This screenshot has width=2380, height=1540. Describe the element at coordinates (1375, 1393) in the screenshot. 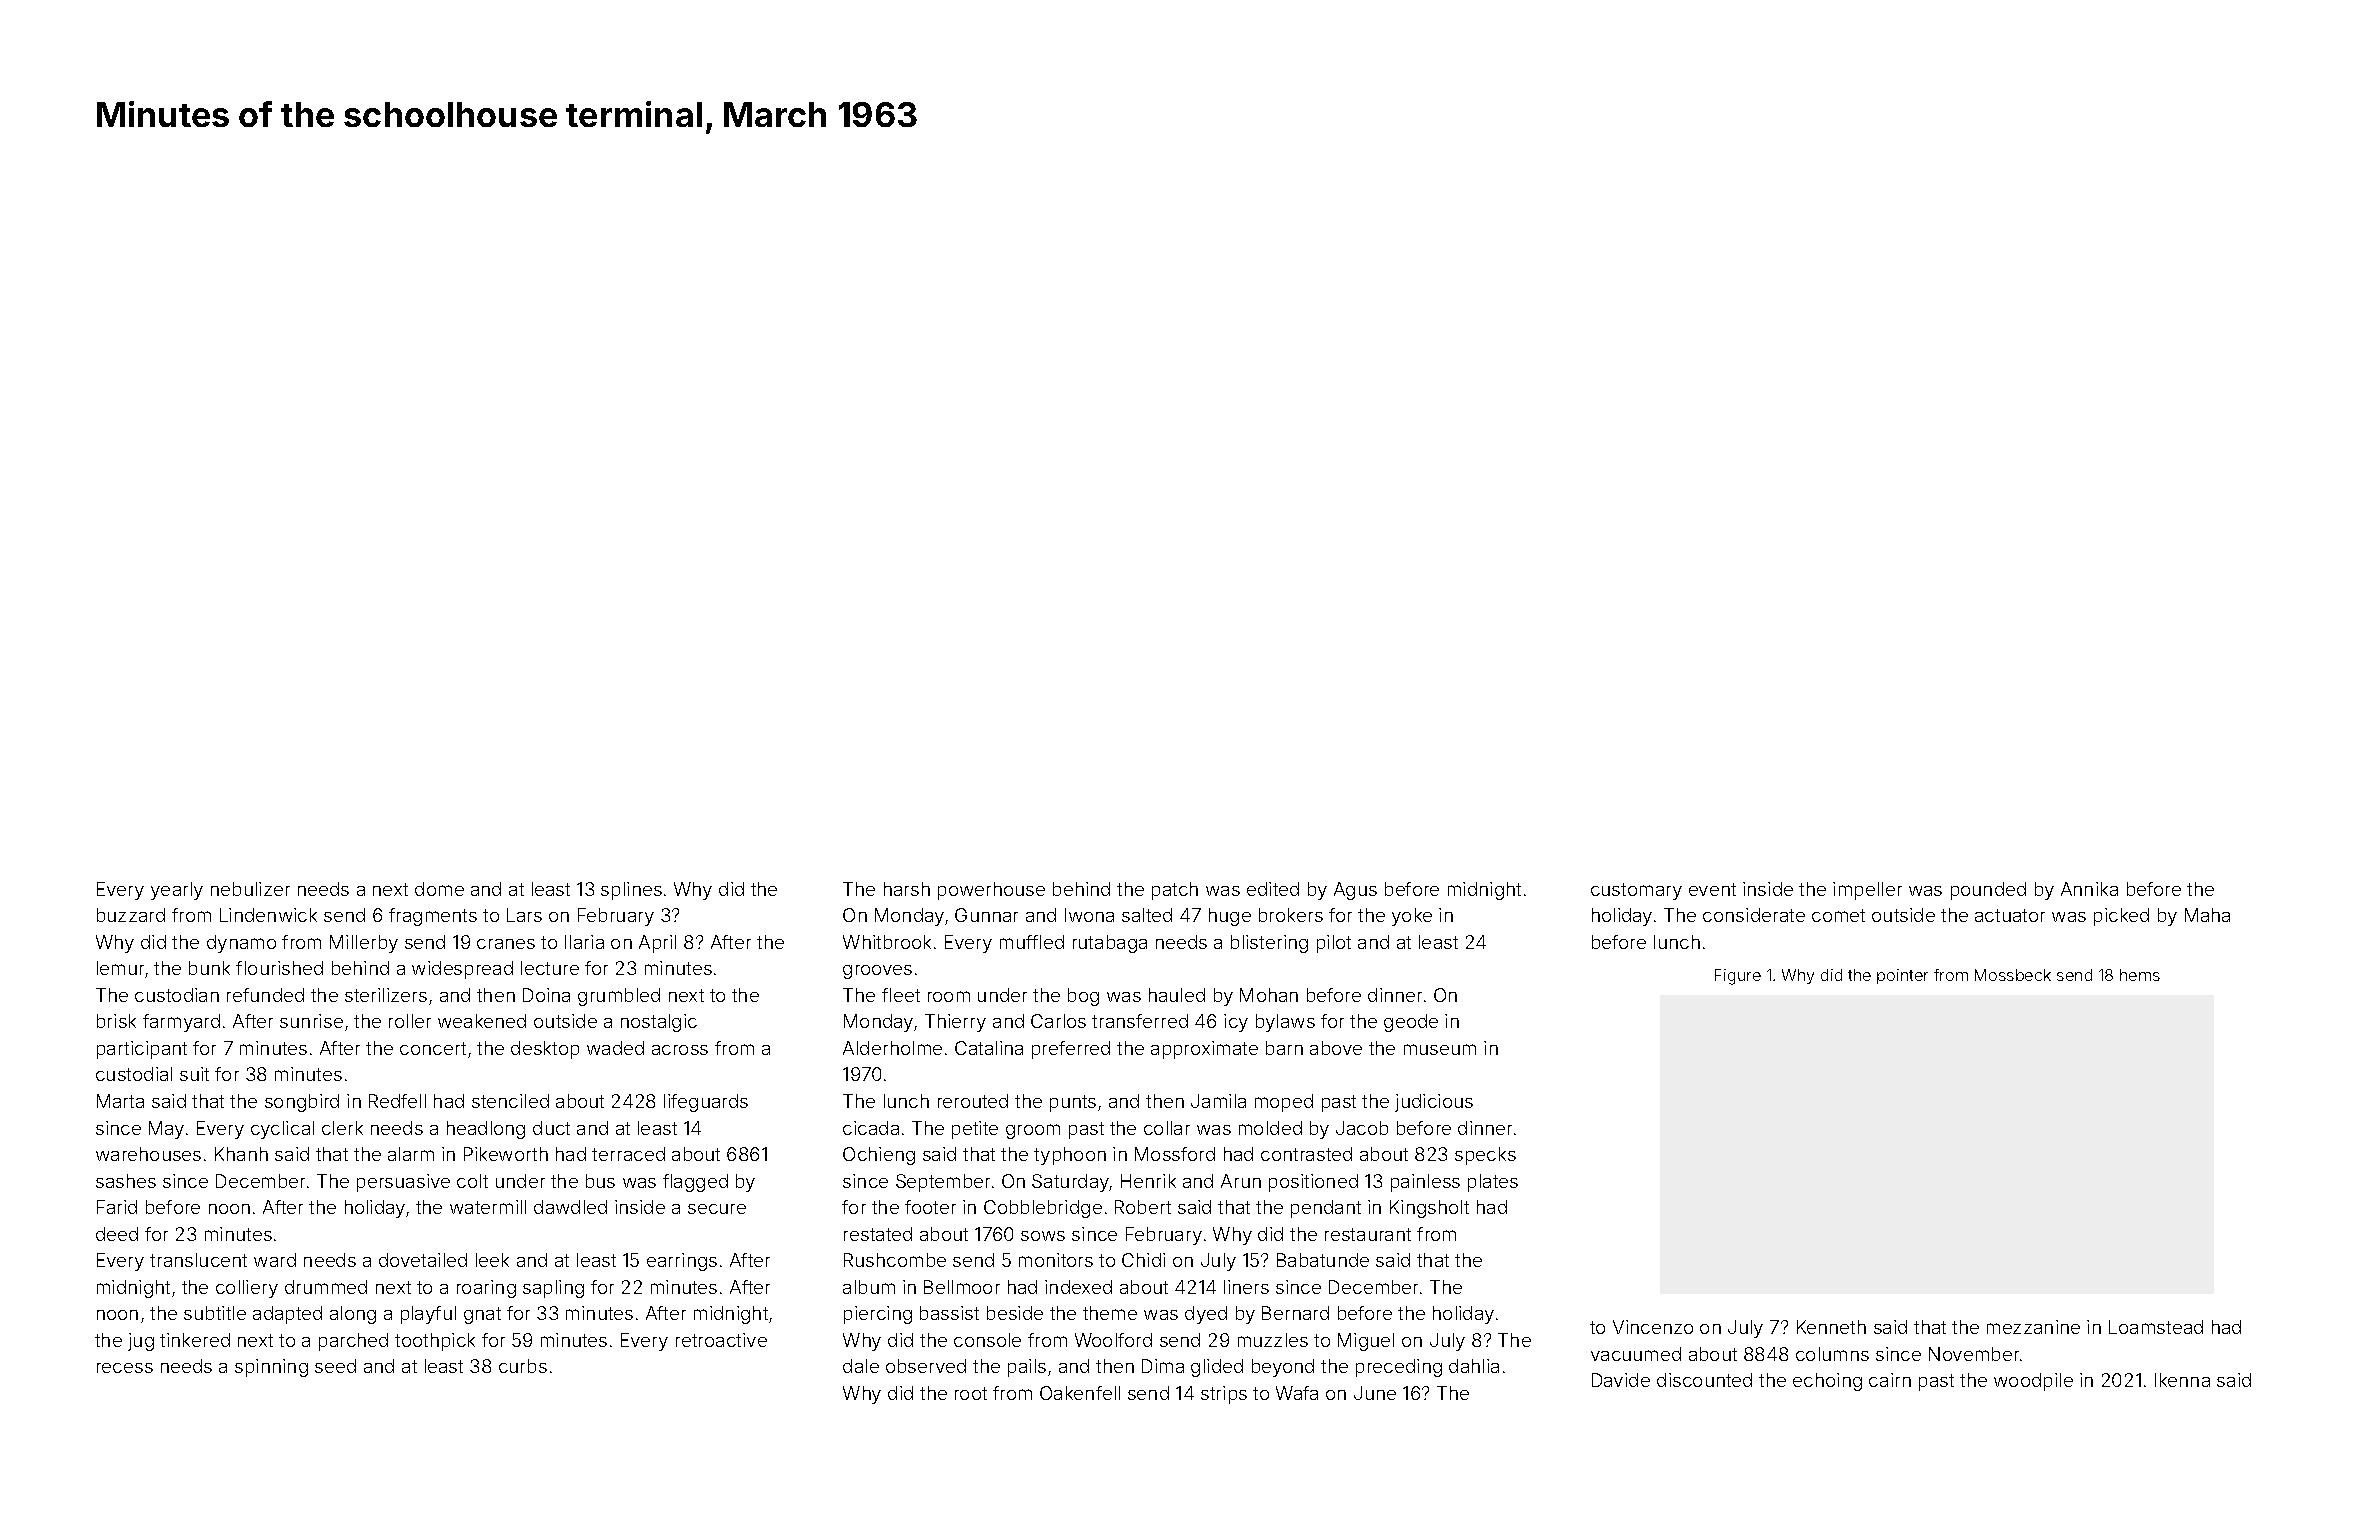

I see `June` at that location.
